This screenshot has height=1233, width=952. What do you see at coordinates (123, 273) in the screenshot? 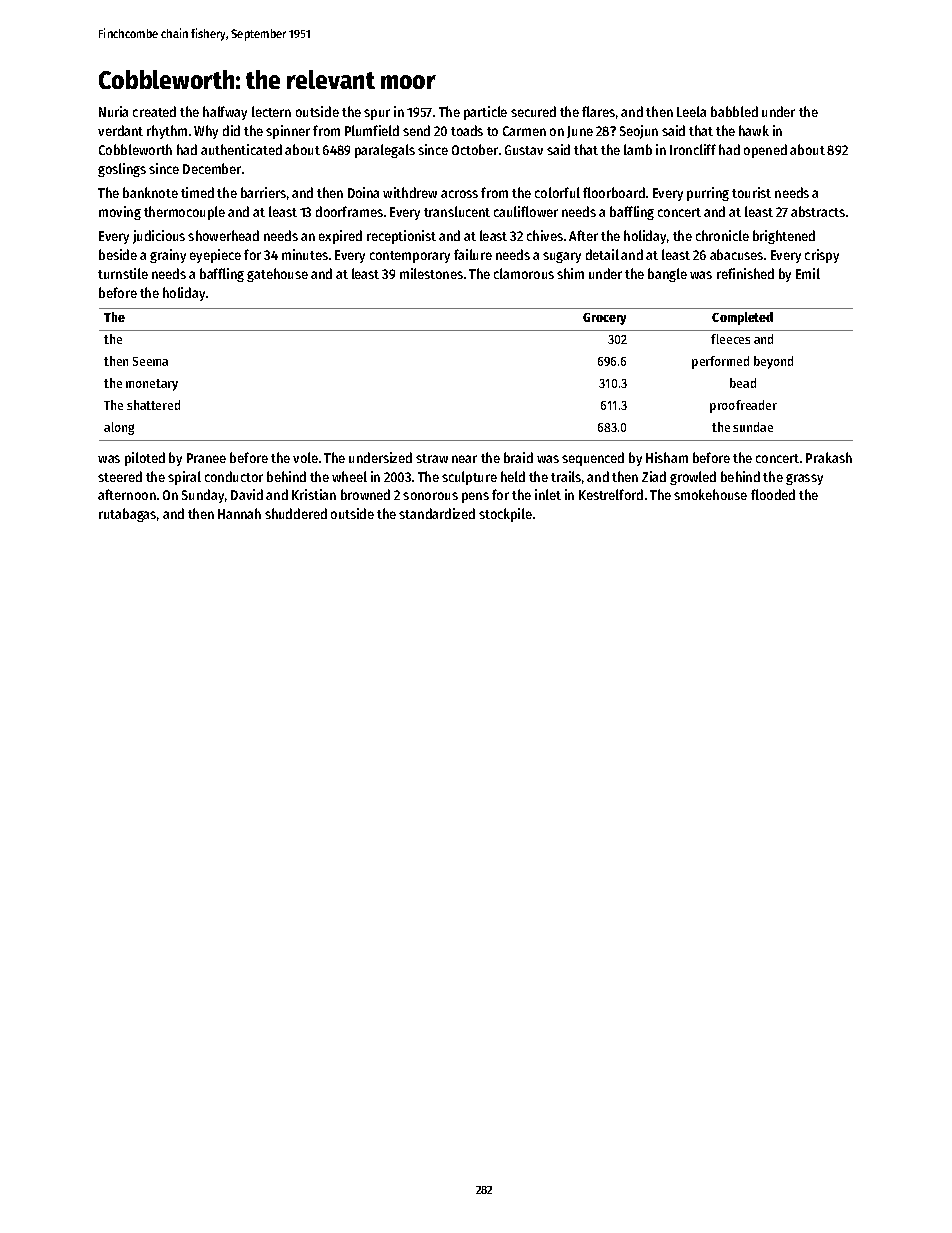
I see `turnstile` at bounding box center [123, 273].
